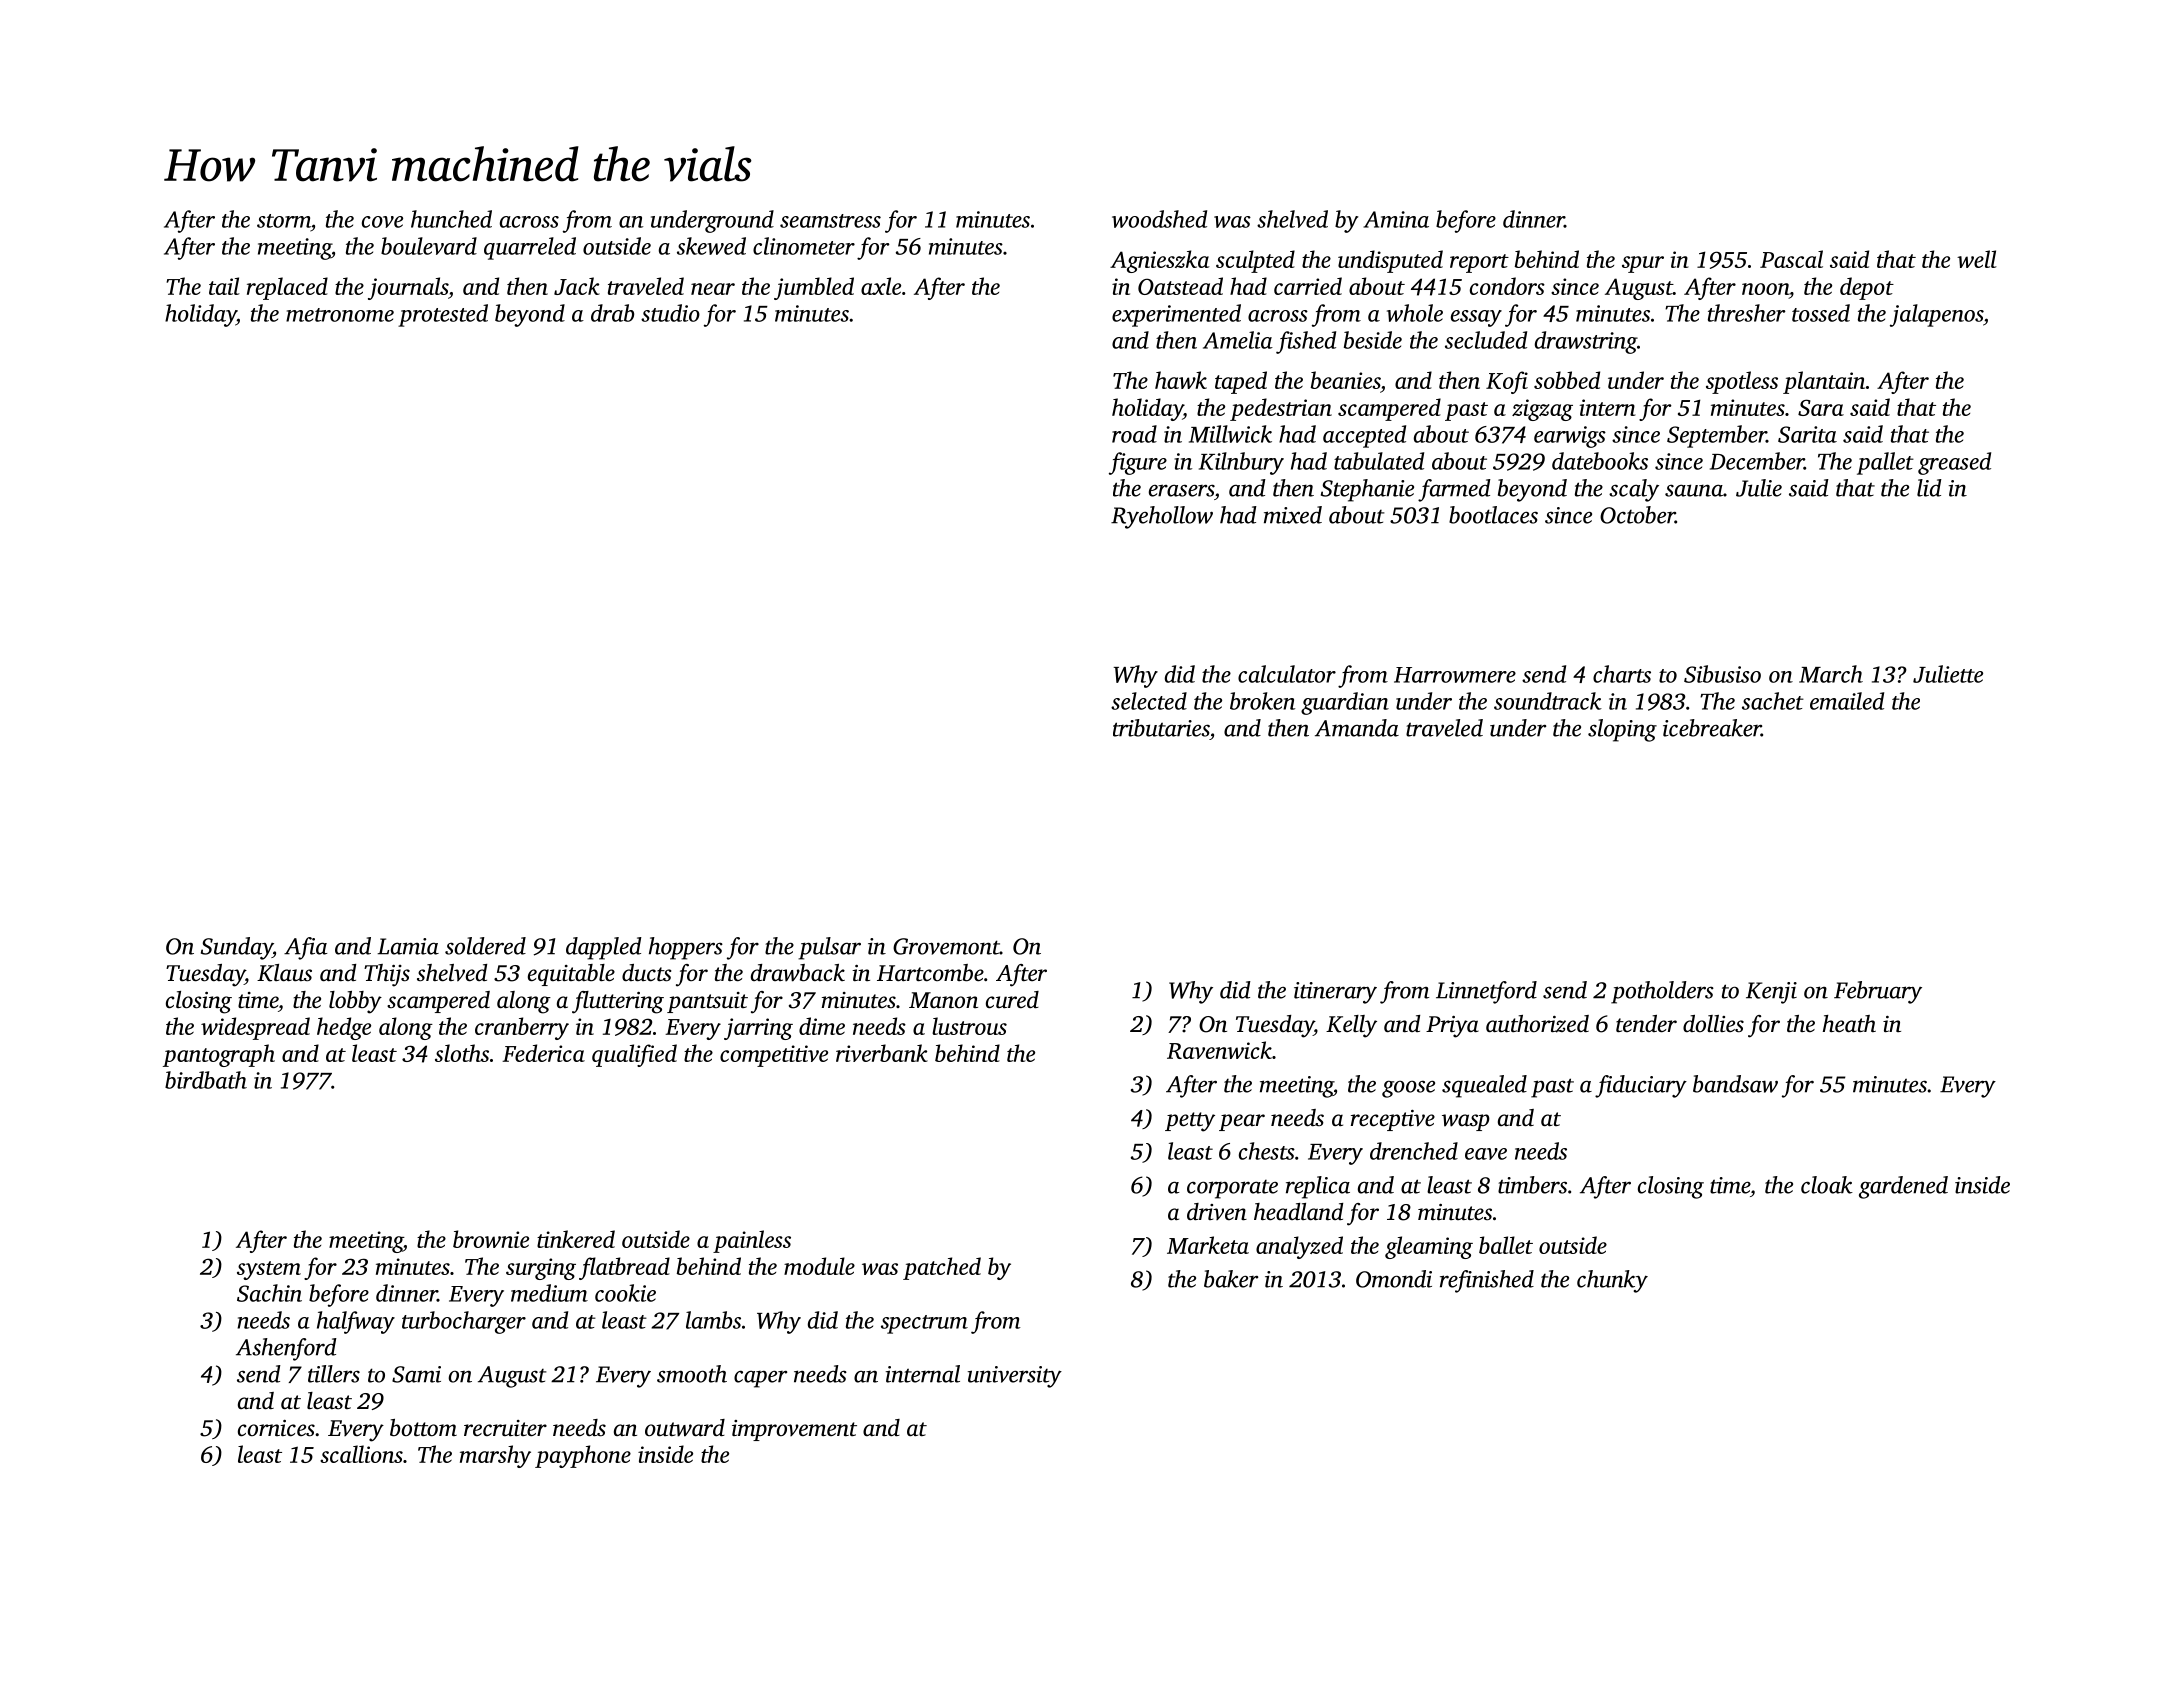  Describe the element at coordinates (340, 315) in the page. I see `metronome` at that location.
